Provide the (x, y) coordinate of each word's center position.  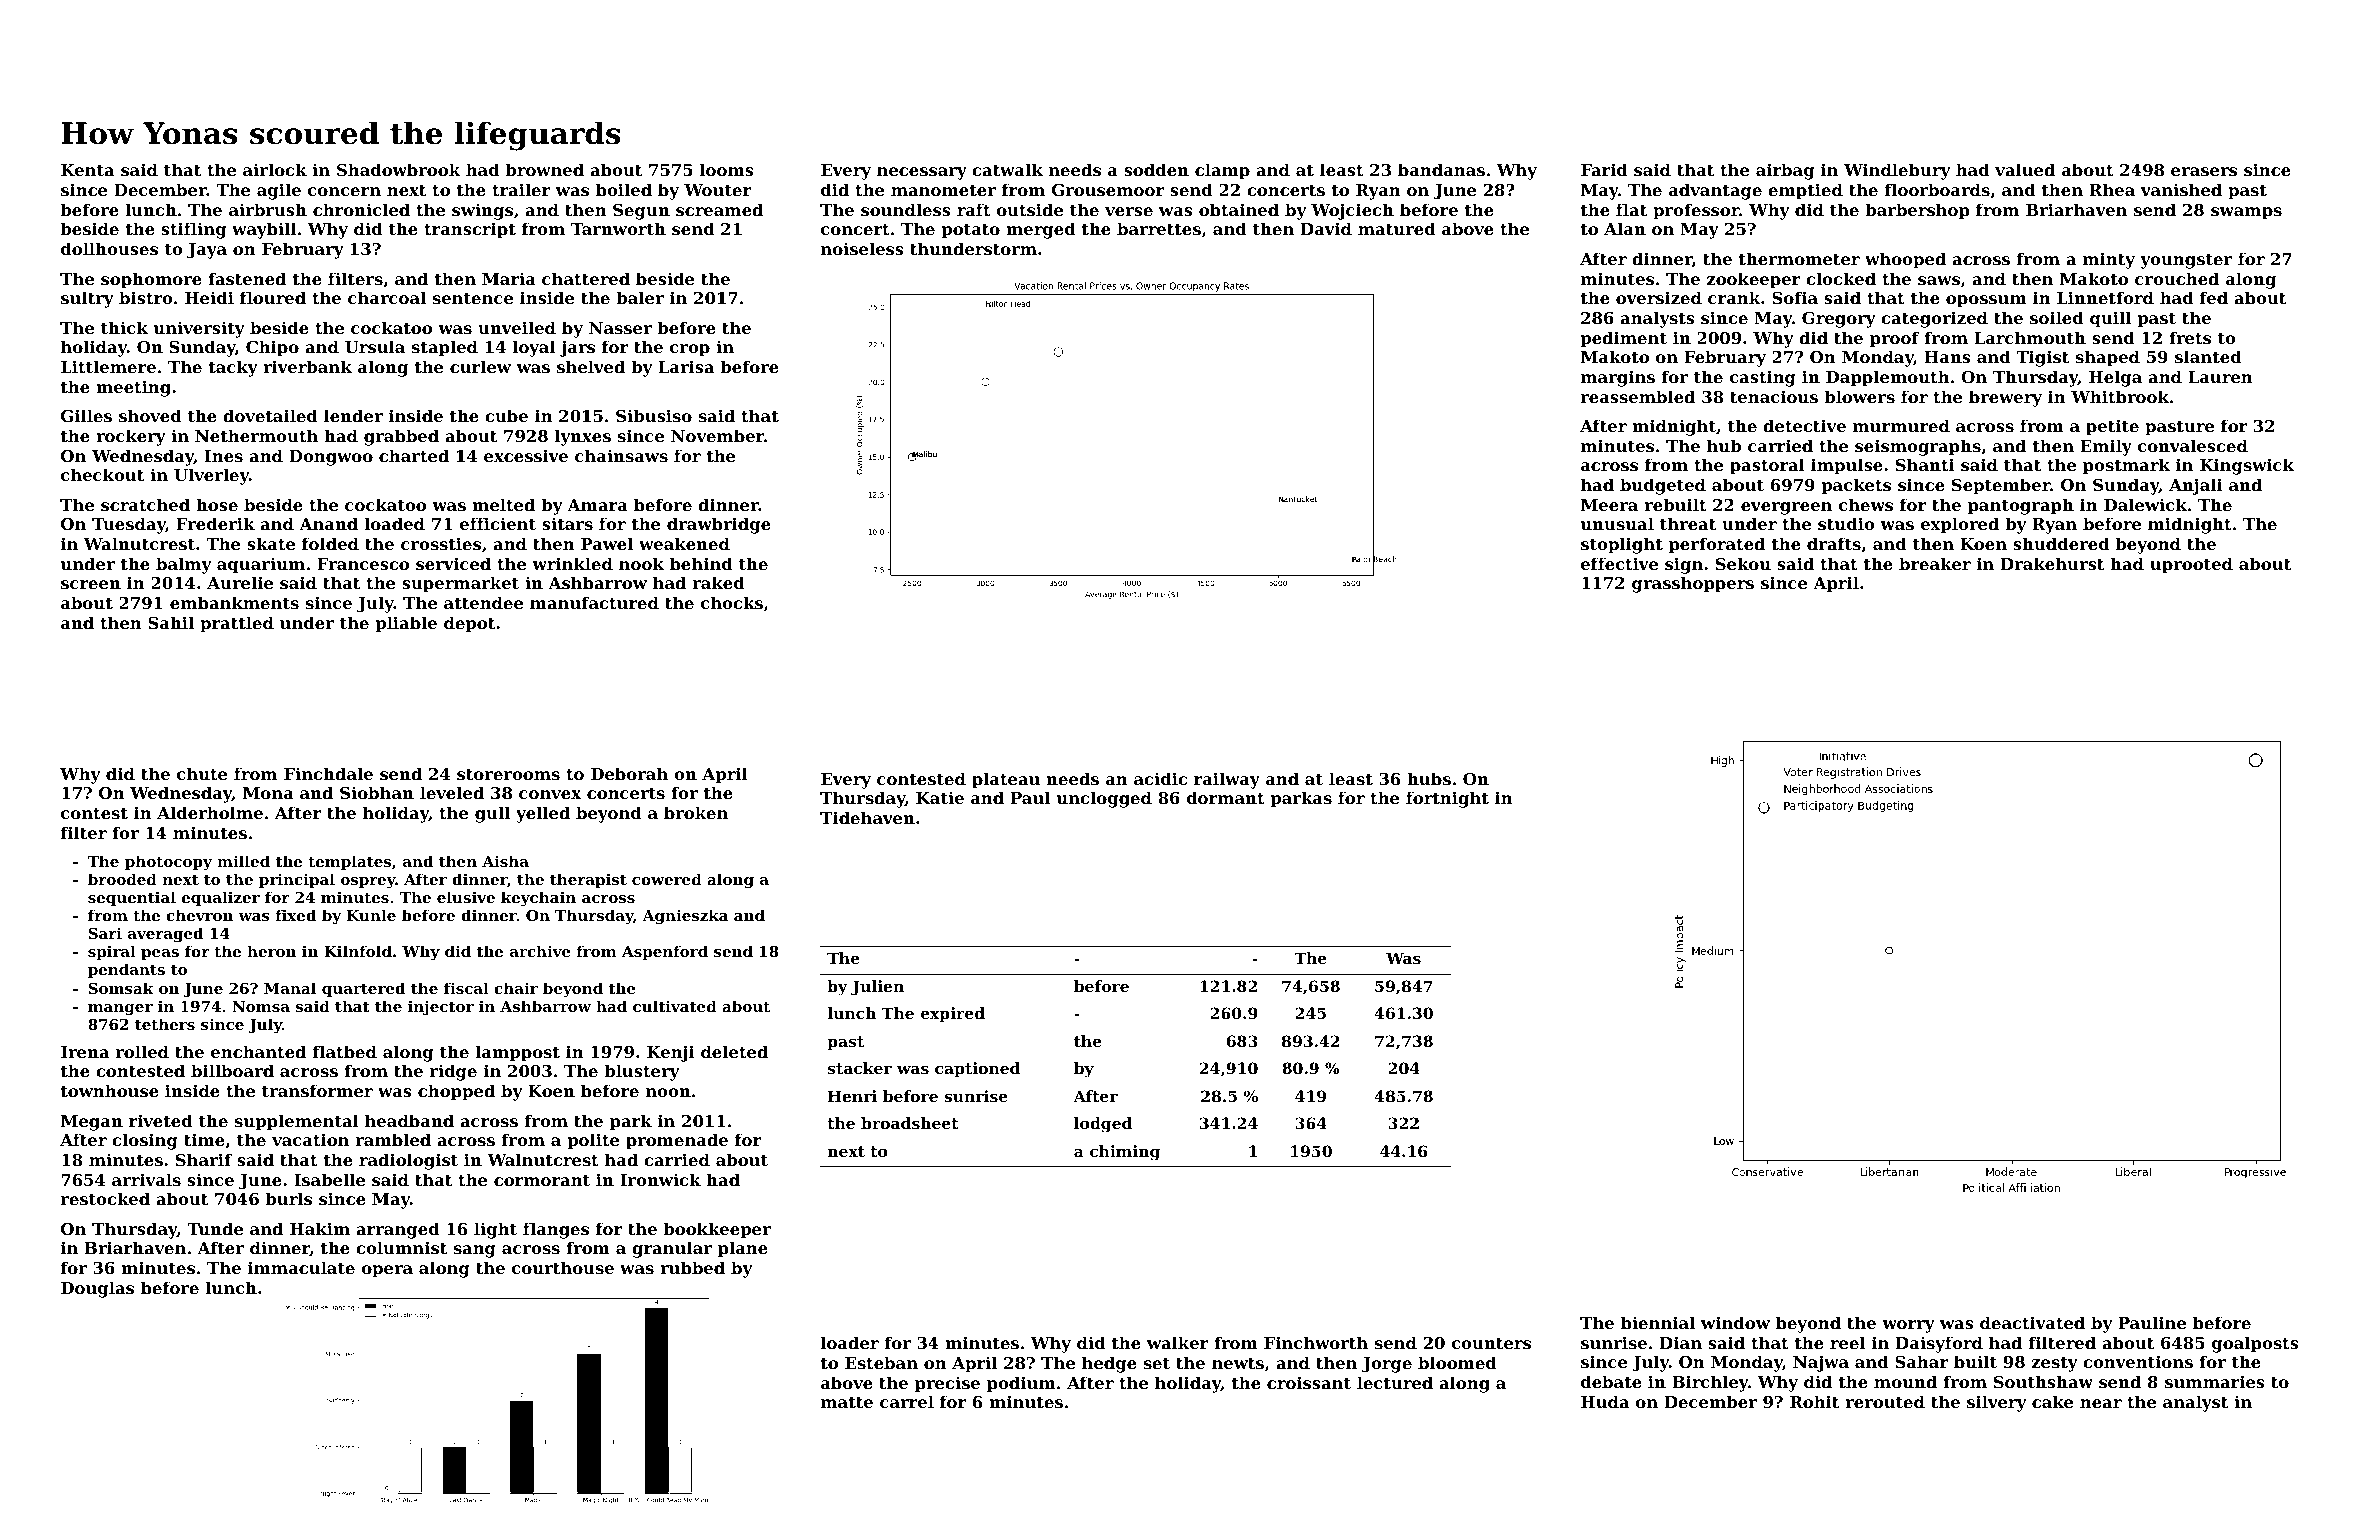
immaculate (301, 1267)
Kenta (87, 170)
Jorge (1387, 1365)
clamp (1222, 171)
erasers (2204, 171)
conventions (2138, 1361)
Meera (1609, 505)
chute (202, 773)
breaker (1935, 563)
